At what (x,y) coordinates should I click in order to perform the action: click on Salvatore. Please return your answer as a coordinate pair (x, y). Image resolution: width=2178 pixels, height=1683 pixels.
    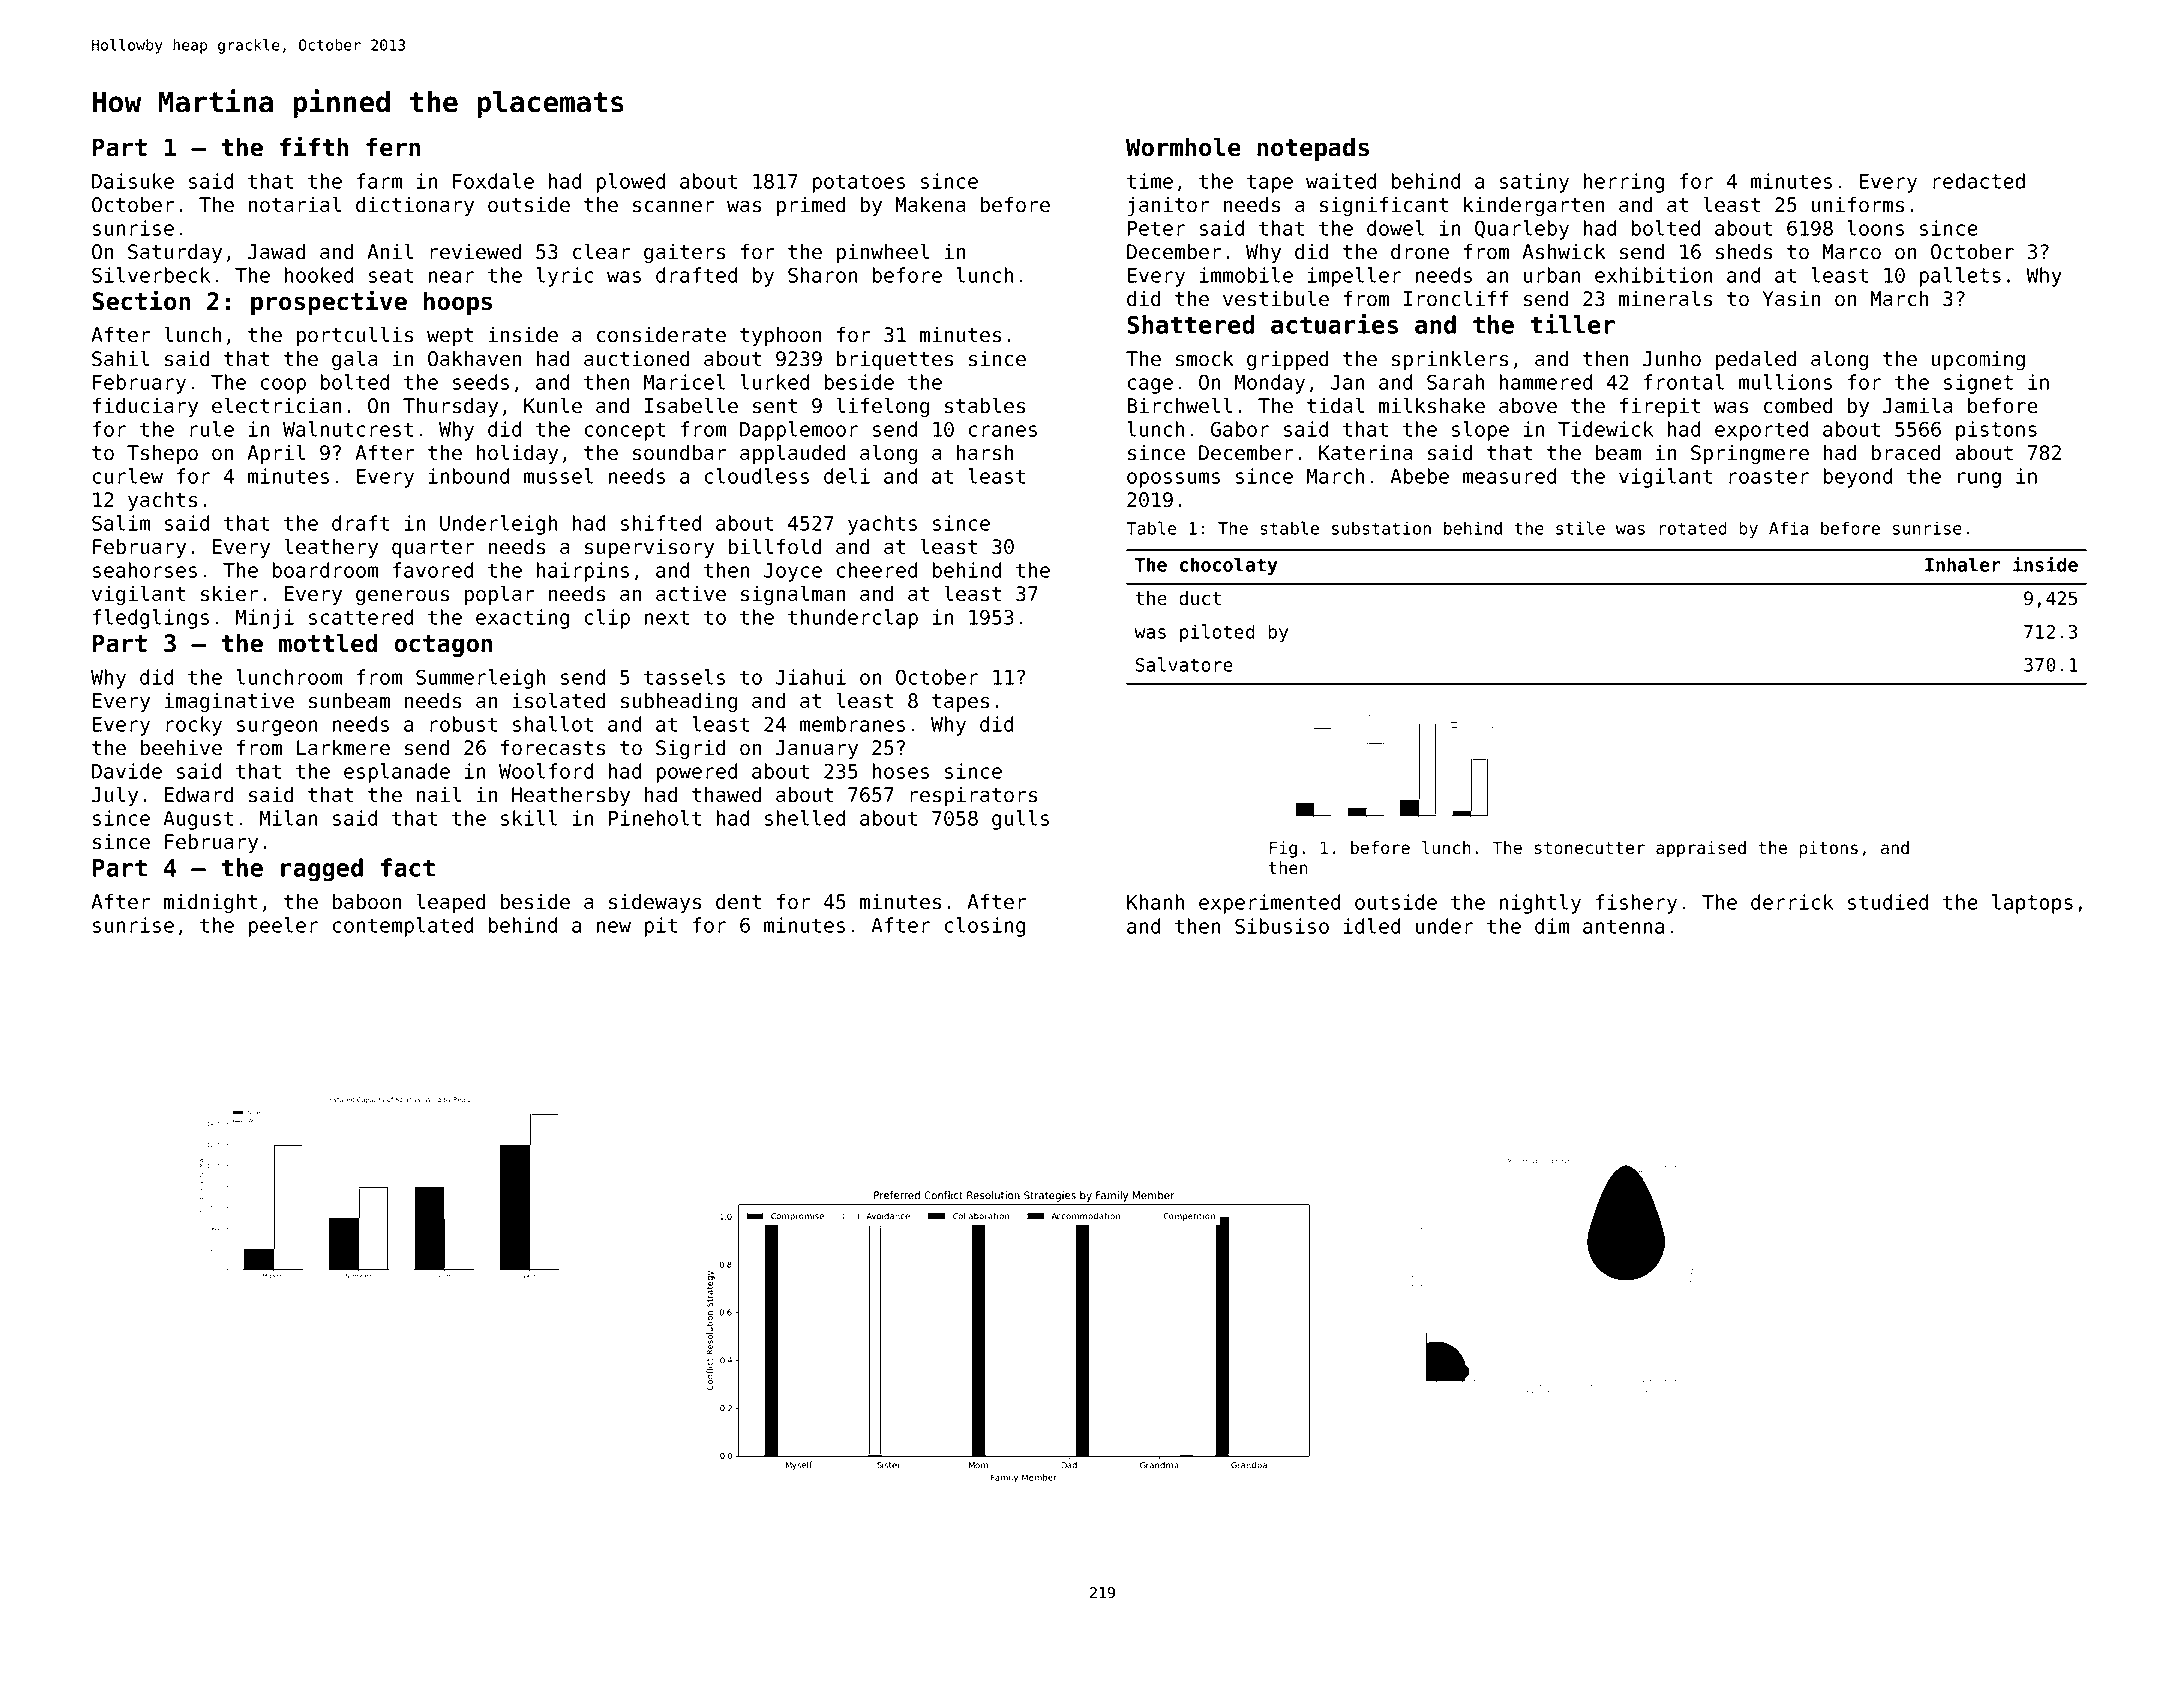
    Looking at the image, I should click on (1184, 664).
